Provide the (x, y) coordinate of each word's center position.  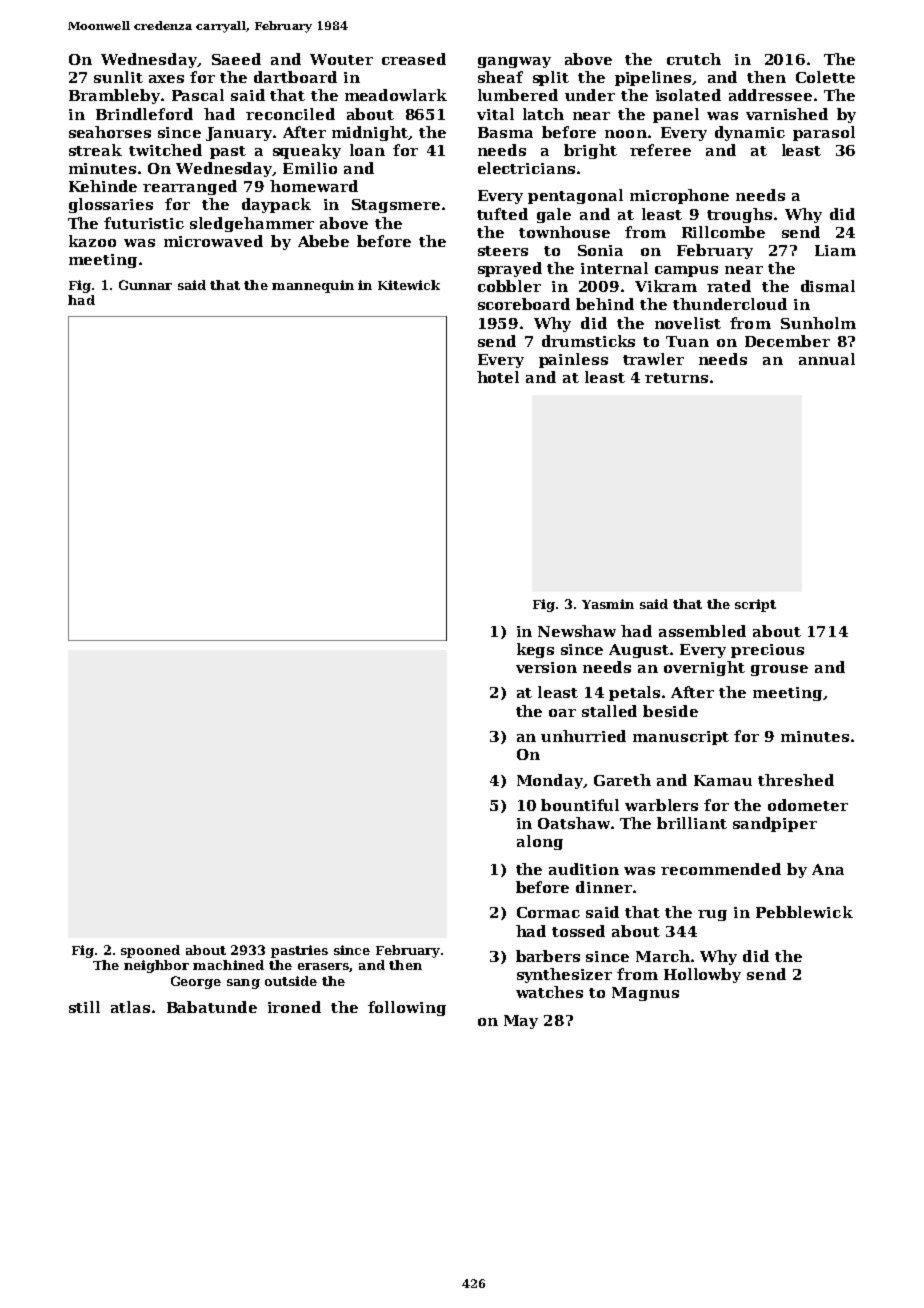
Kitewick (409, 285)
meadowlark (396, 95)
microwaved (213, 241)
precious (767, 651)
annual (827, 359)
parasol (824, 133)
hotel (498, 377)
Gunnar (145, 285)
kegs (535, 650)
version (546, 667)
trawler (653, 359)
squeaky (307, 151)
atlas (130, 1007)
